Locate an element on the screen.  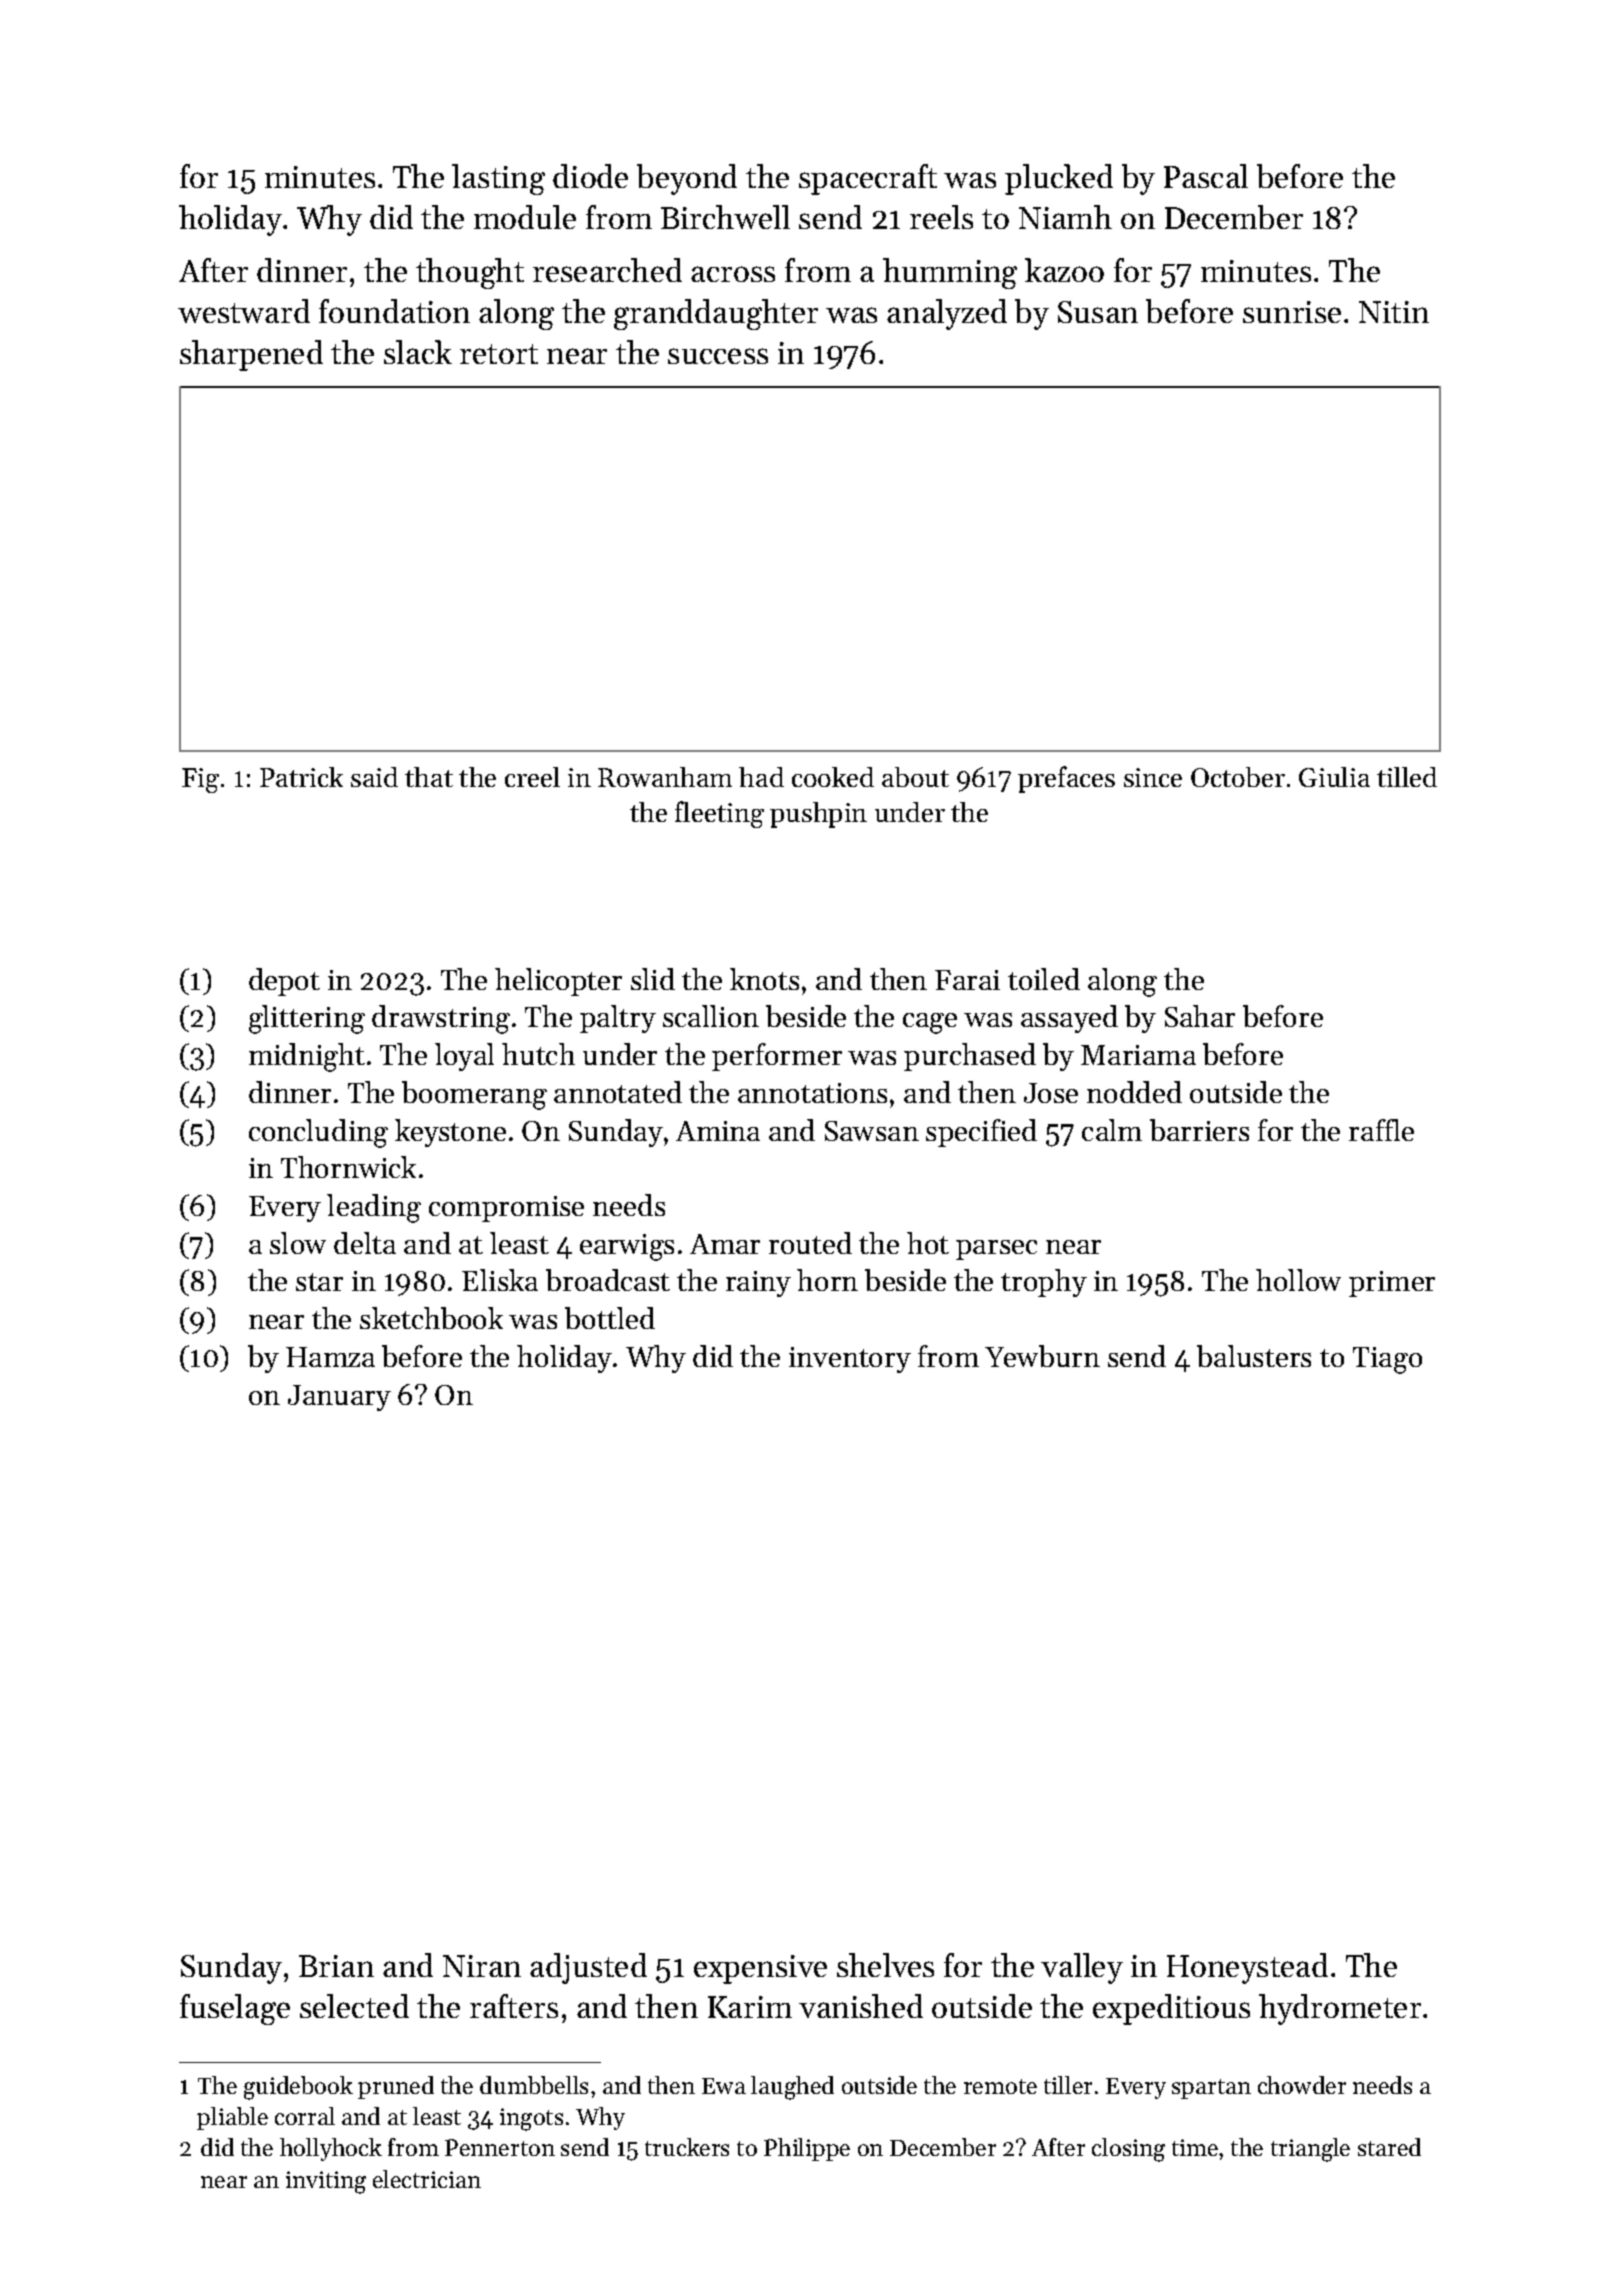
inviting is located at coordinates (326, 2182).
